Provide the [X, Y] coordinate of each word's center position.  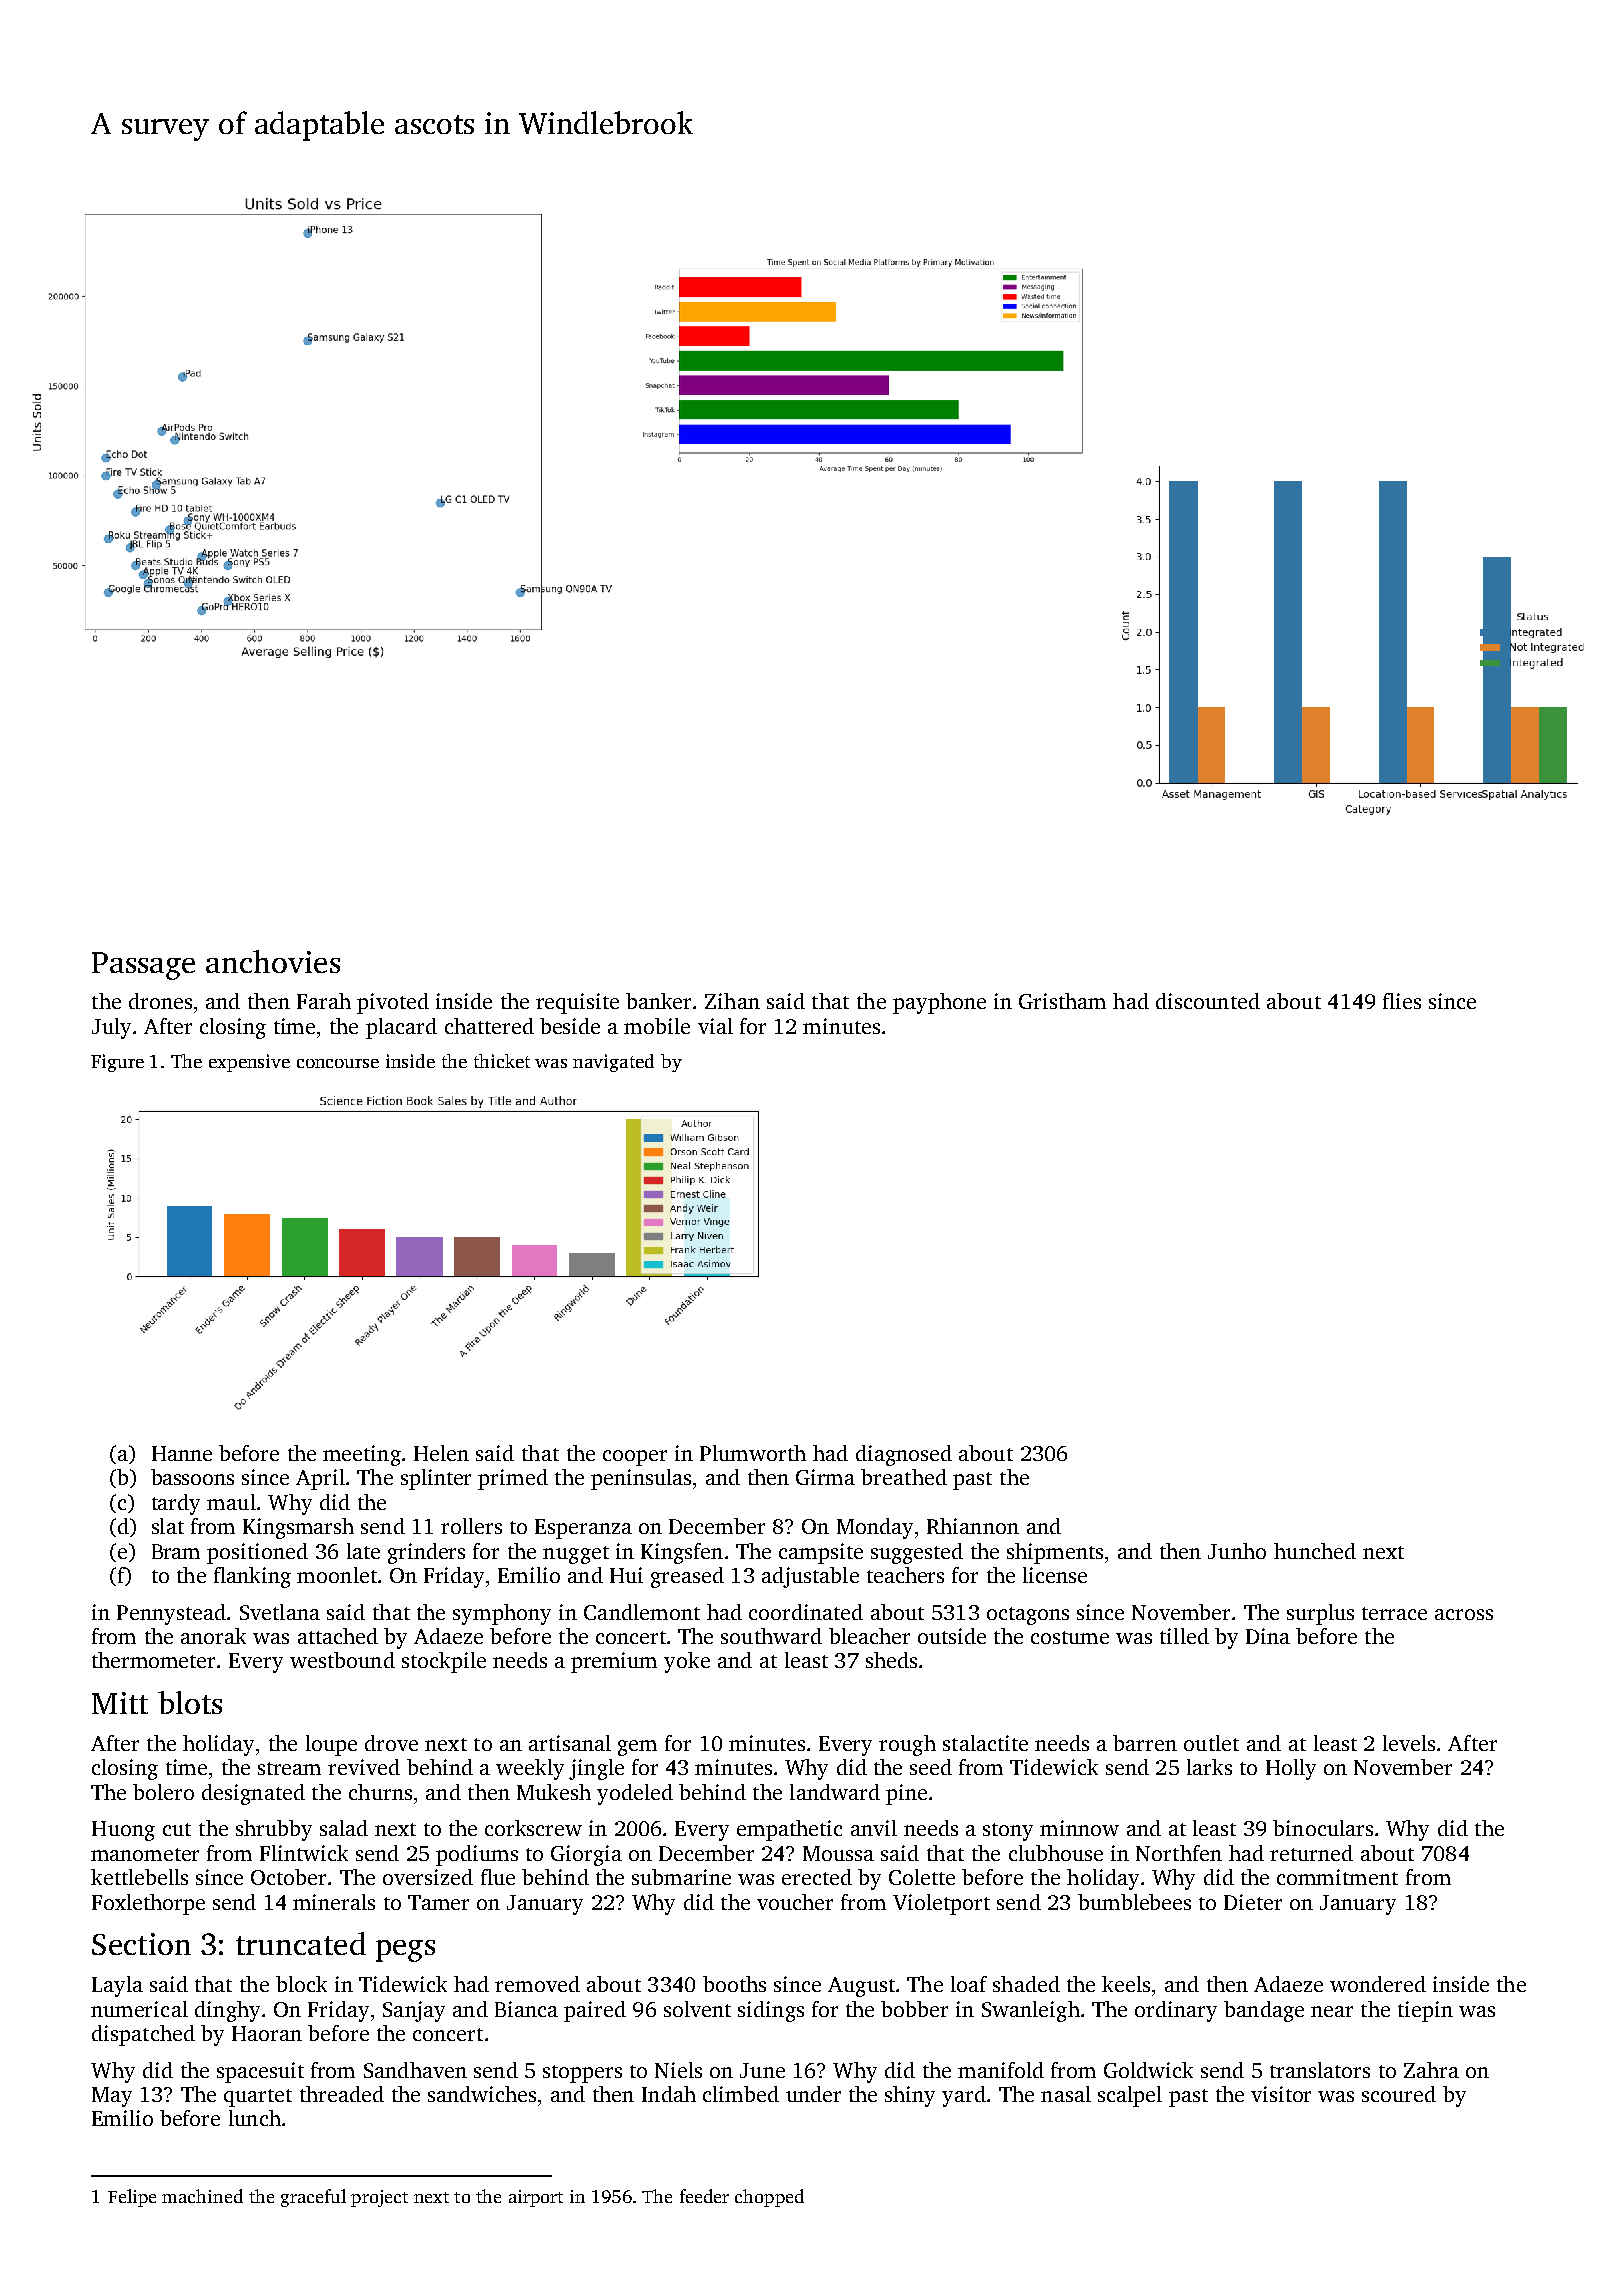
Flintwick [304, 1853]
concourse [338, 1063]
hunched [1315, 1551]
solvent [697, 2009]
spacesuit [260, 2072]
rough [907, 1745]
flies [1402, 1001]
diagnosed [904, 1455]
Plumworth [753, 1453]
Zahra [1431, 2070]
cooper [635, 1458]
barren [1145, 1743]
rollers [471, 1526]
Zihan [732, 1001]
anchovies [273, 961]
